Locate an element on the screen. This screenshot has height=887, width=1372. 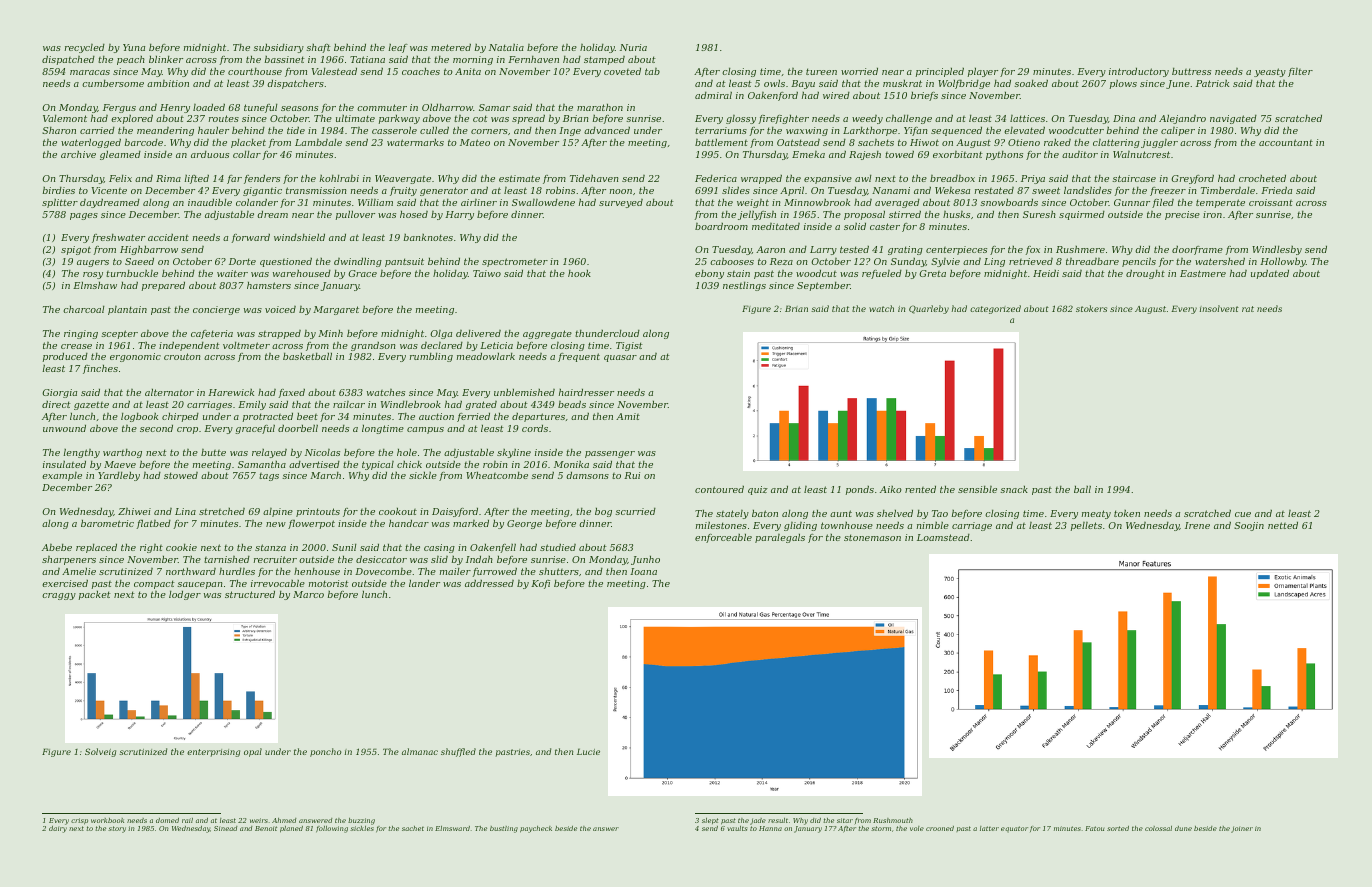
insolvent is located at coordinates (1219, 308).
